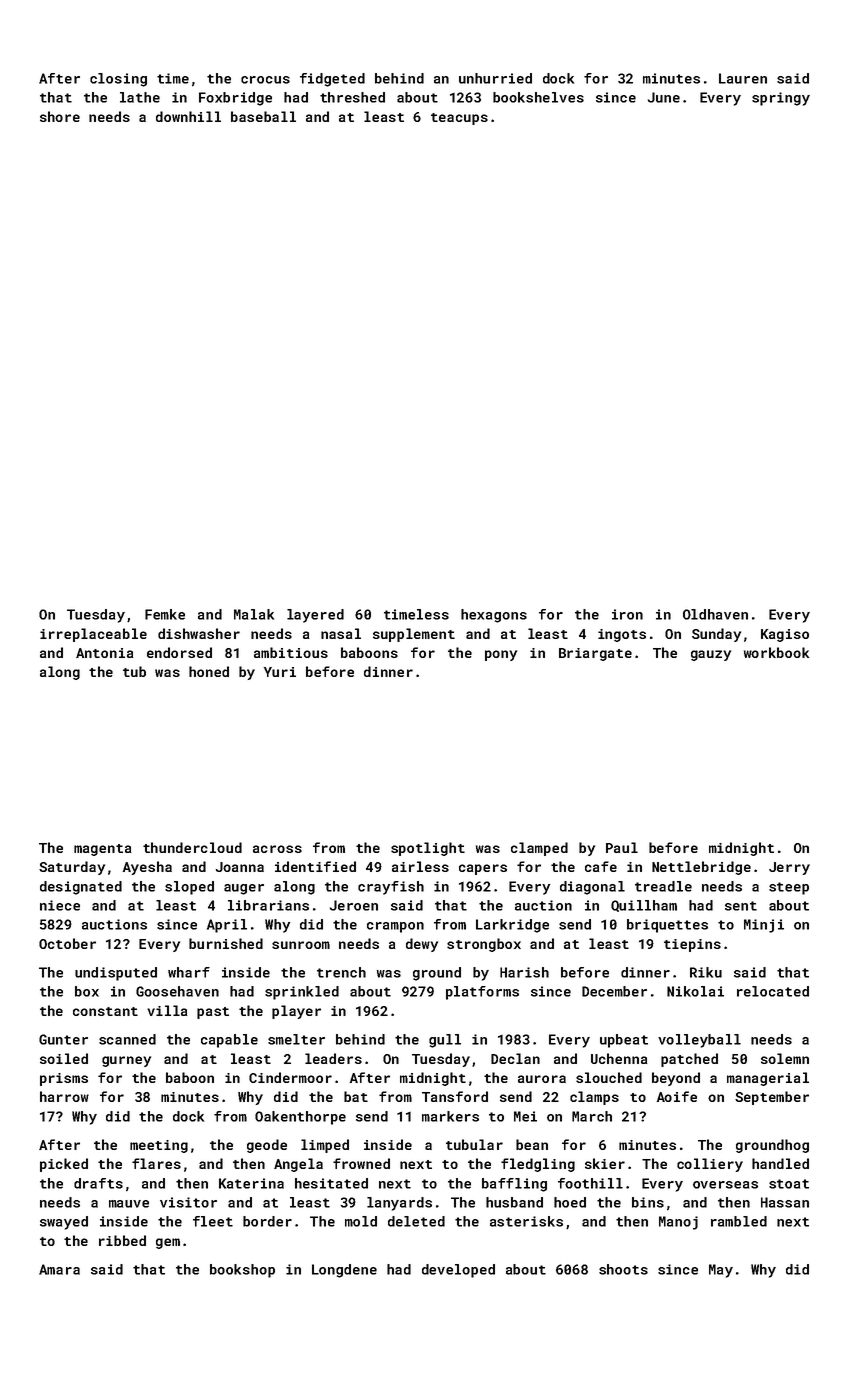 Image resolution: width=849 pixels, height=1400 pixels. Describe the element at coordinates (715, 614) in the screenshot. I see `Oldhaven` at that location.
